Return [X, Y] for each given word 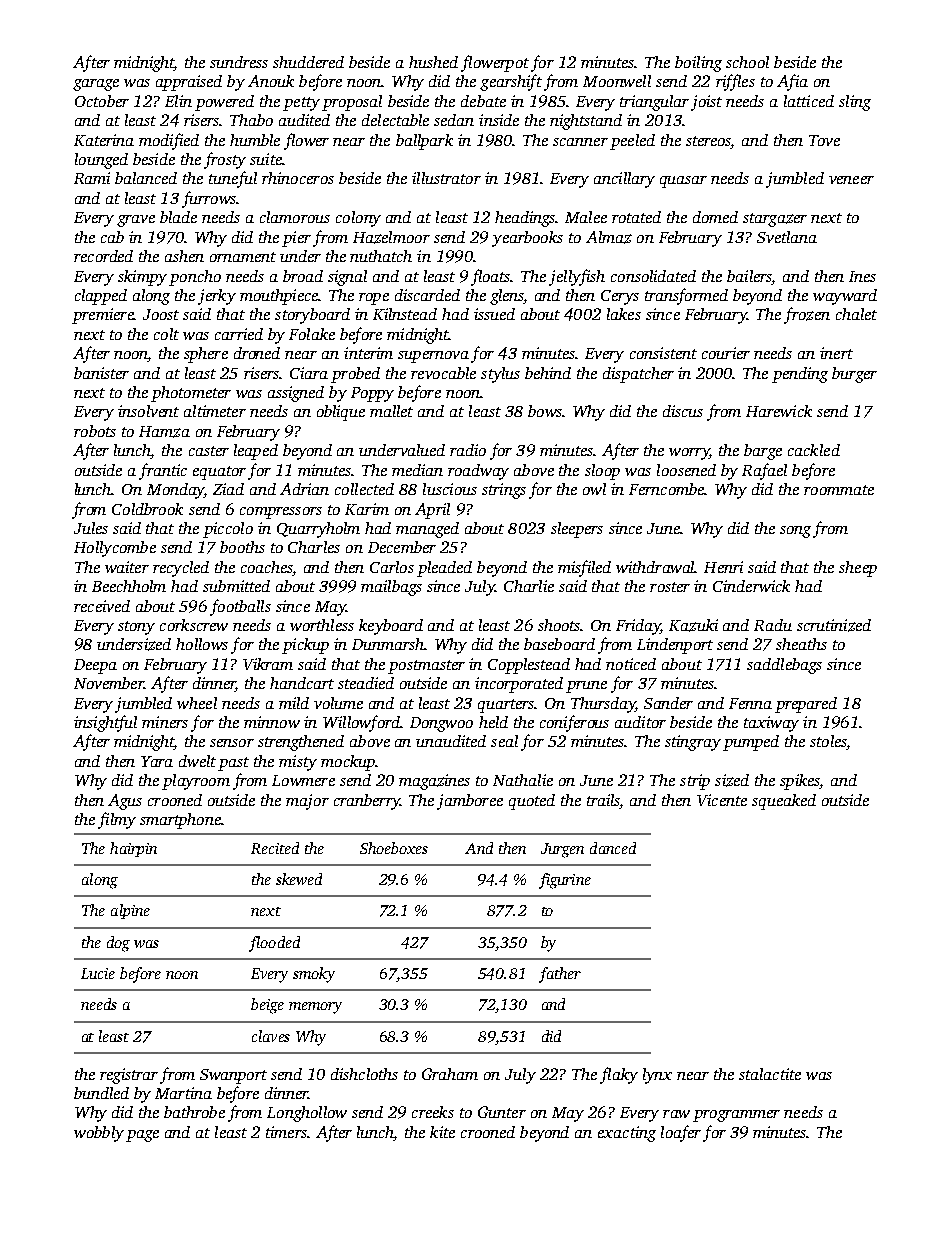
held [493, 722]
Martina [183, 1093]
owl [594, 489]
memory [315, 1008]
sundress [239, 62]
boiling [698, 64]
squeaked [784, 802]
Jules [91, 528]
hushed [433, 62]
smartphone [180, 821]
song [795, 532]
